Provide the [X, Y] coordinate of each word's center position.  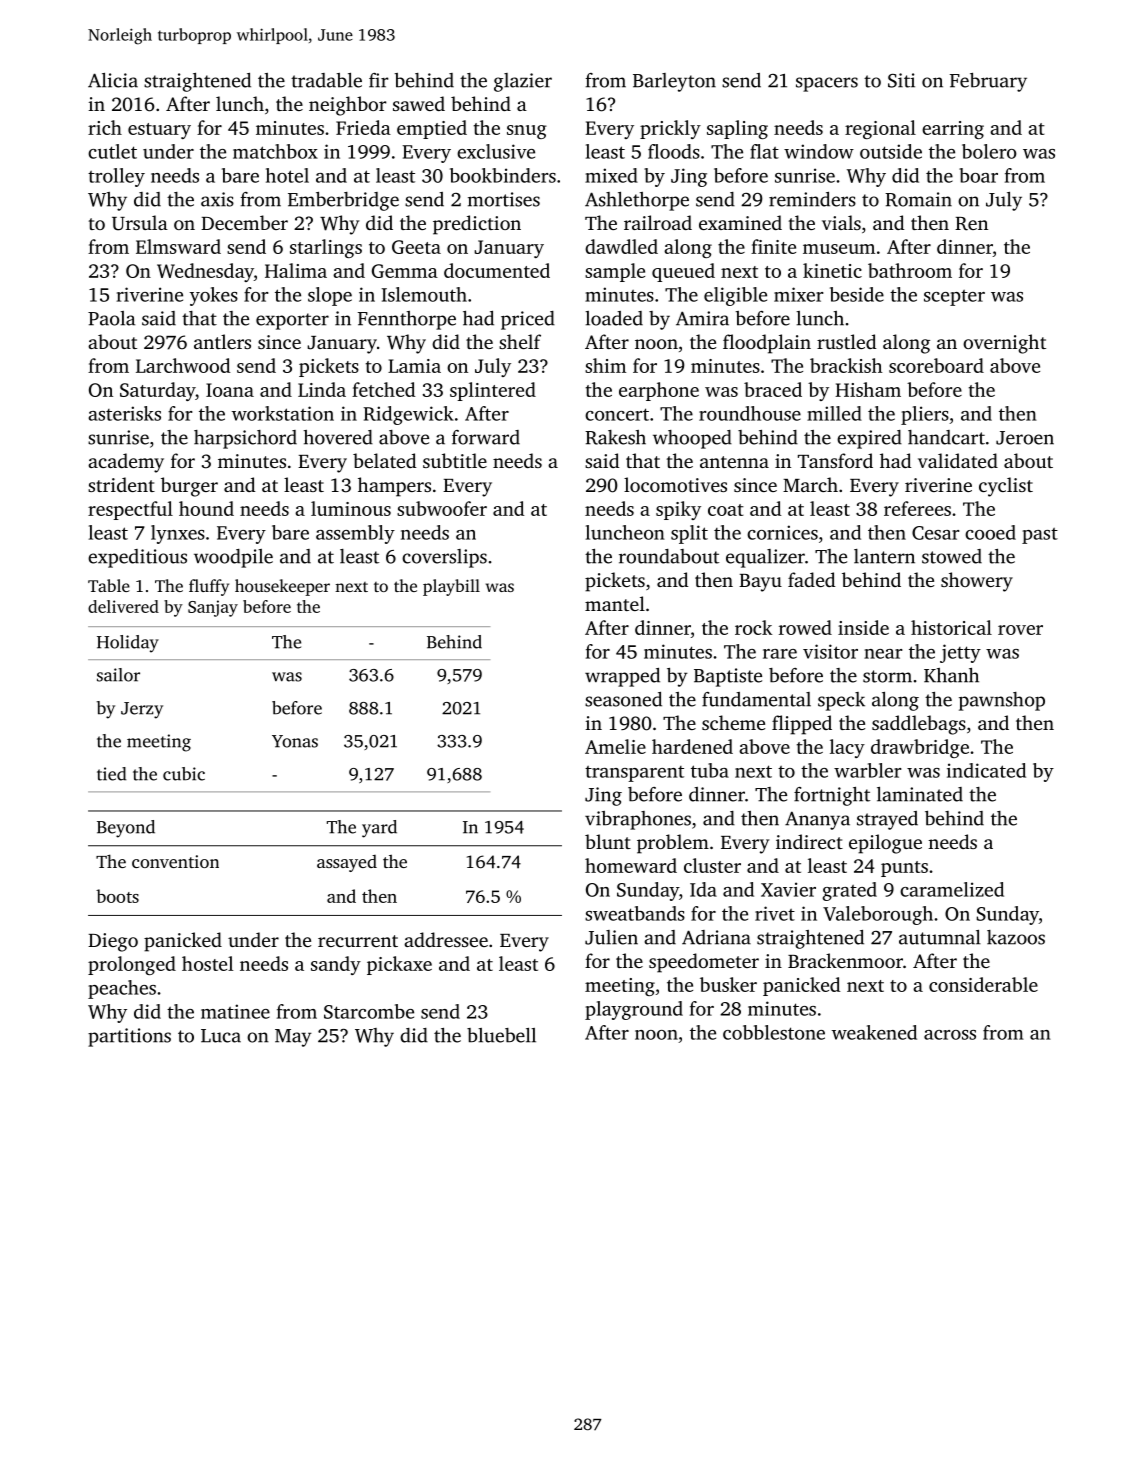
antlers [222, 341]
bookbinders [503, 175]
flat [764, 151]
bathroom [910, 270]
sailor [118, 675]
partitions [129, 1037]
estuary [159, 131]
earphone [659, 391]
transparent [634, 774]
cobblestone [774, 1032]
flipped [802, 725]
